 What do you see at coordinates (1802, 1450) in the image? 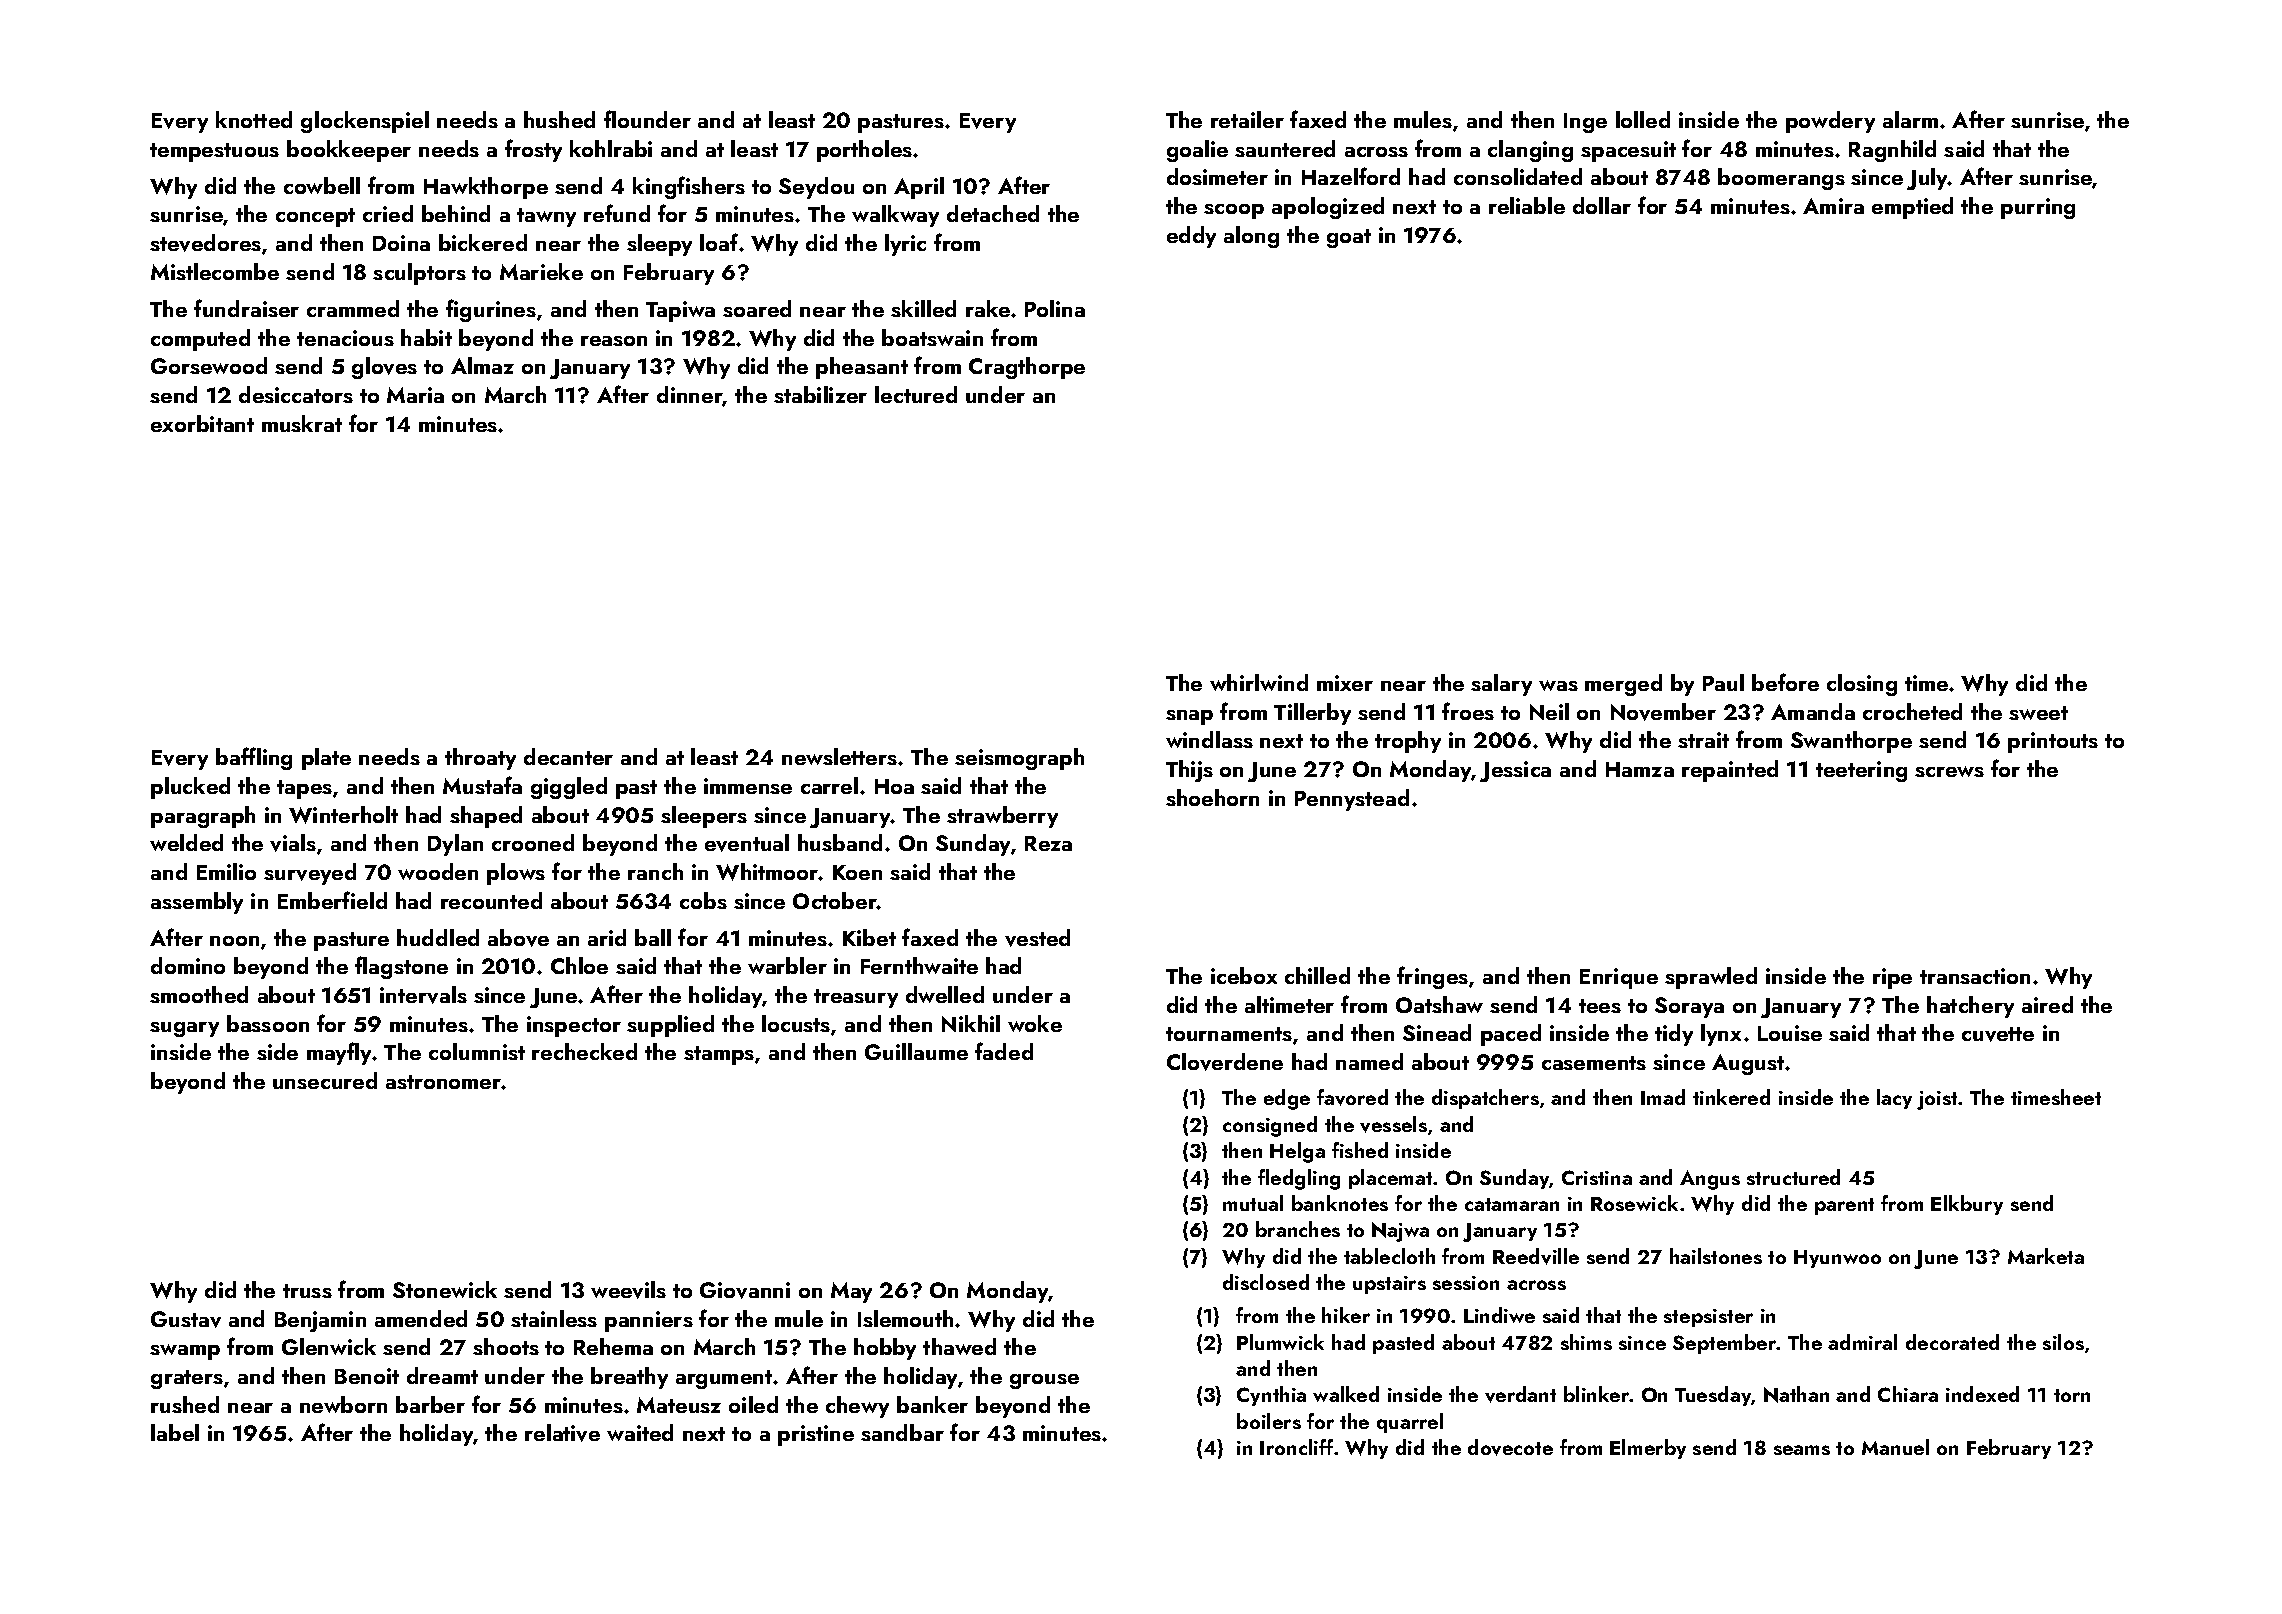
I see `seams` at bounding box center [1802, 1450].
